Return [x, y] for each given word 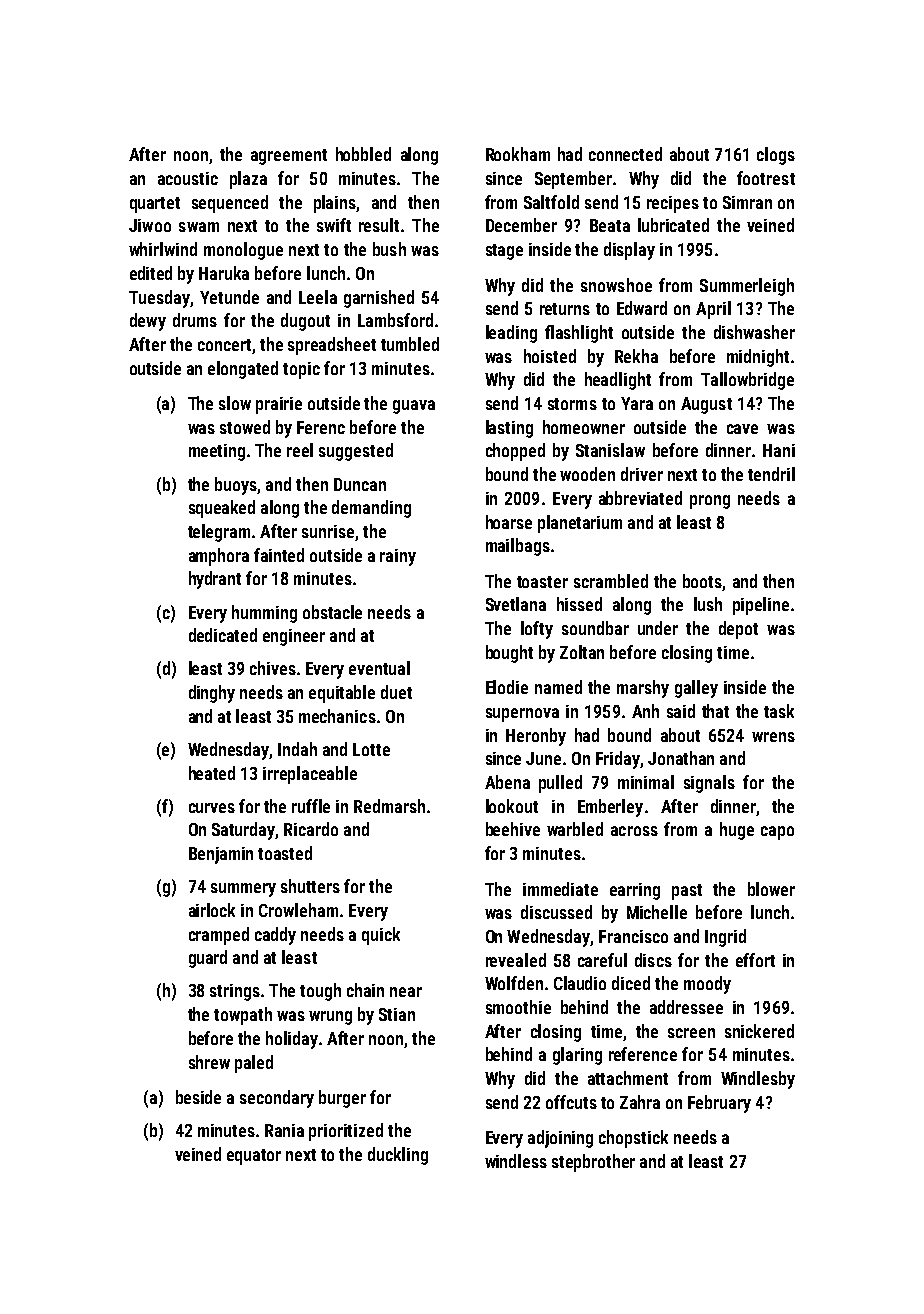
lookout [512, 806]
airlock [212, 910]
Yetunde [229, 297]
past [687, 892]
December [521, 225]
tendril [771, 474]
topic [301, 370]
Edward [642, 308]
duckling [398, 1156]
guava [414, 407]
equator [254, 1157]
